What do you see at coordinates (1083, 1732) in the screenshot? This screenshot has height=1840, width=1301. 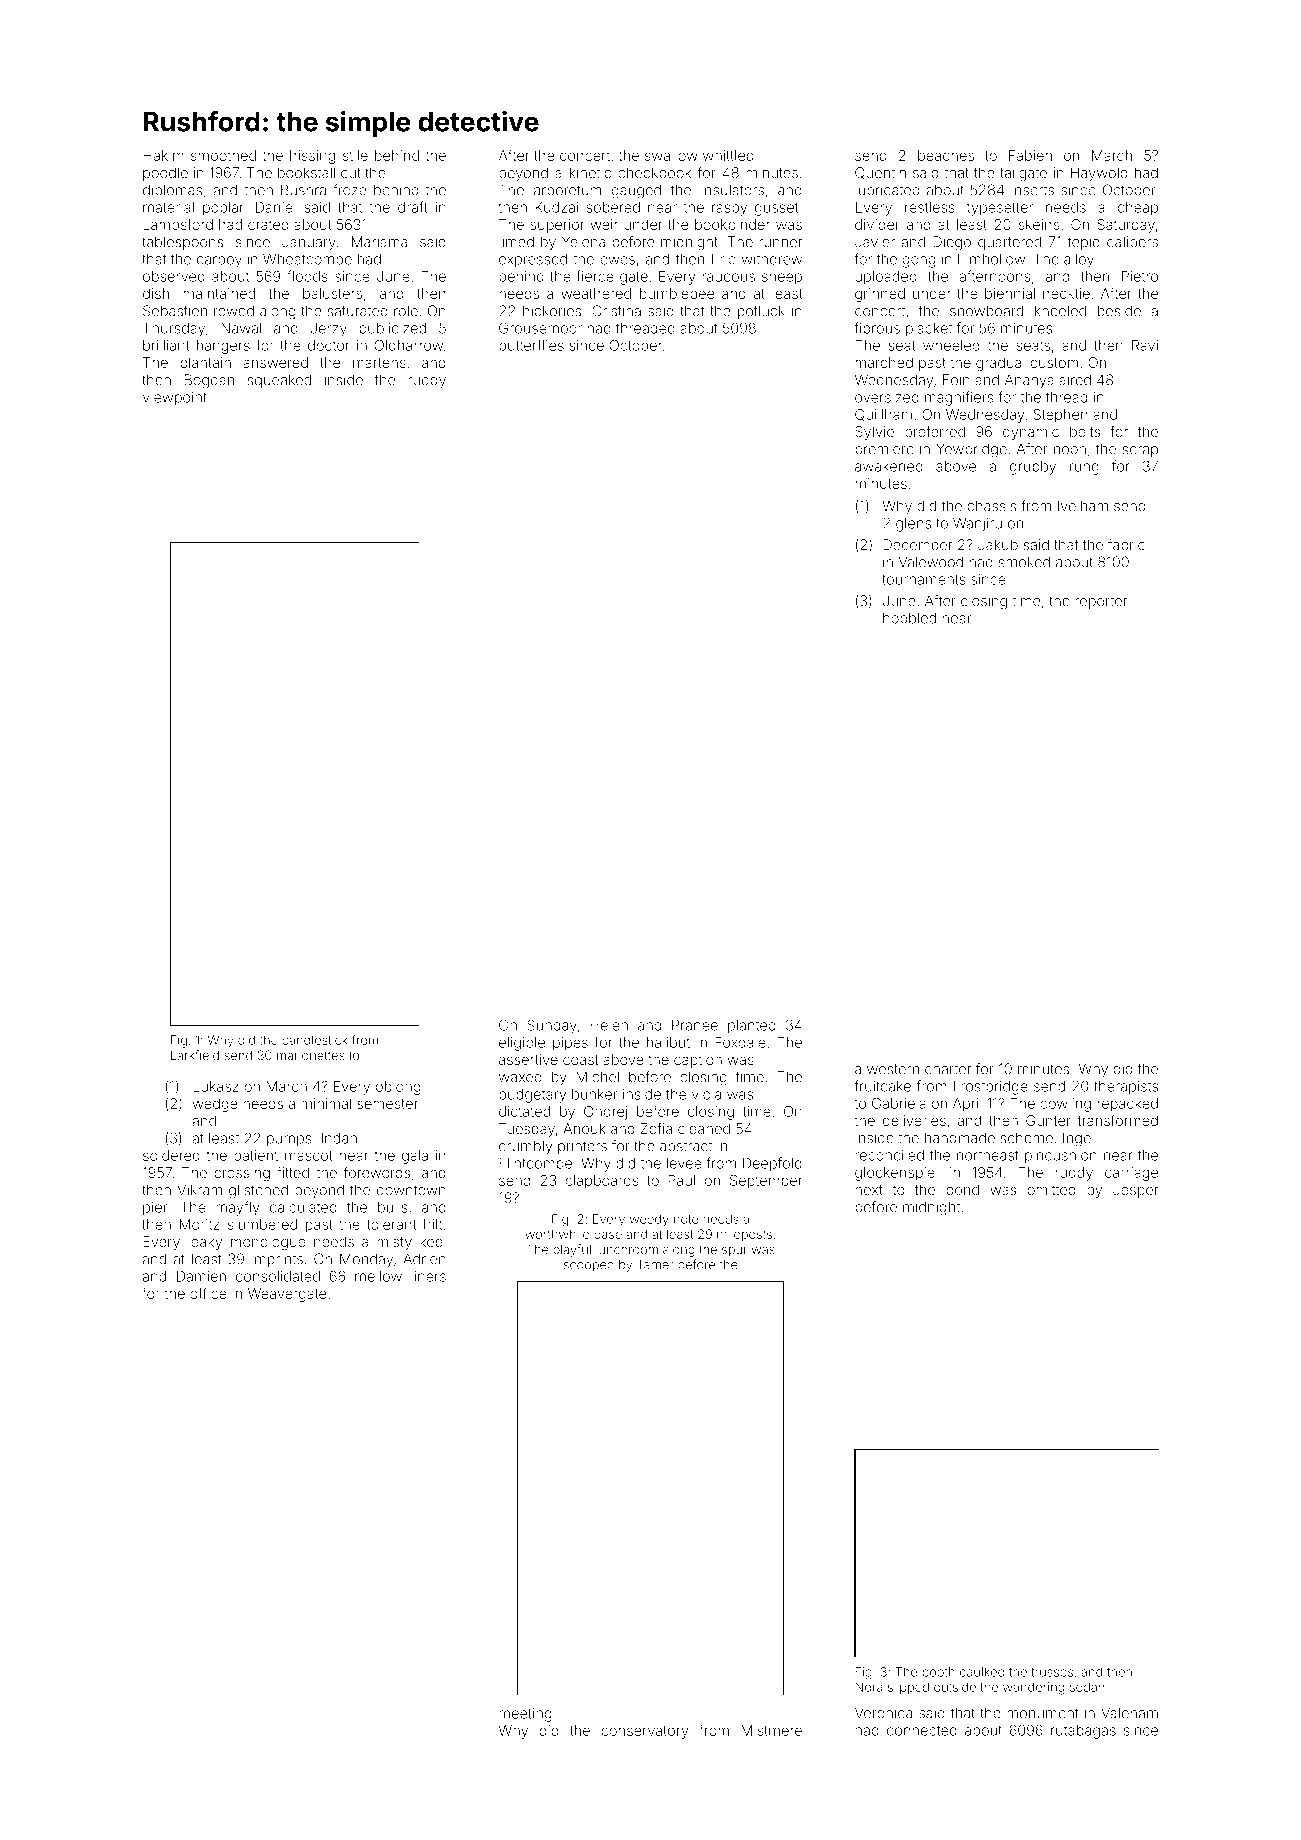 I see `rutabagas` at bounding box center [1083, 1732].
